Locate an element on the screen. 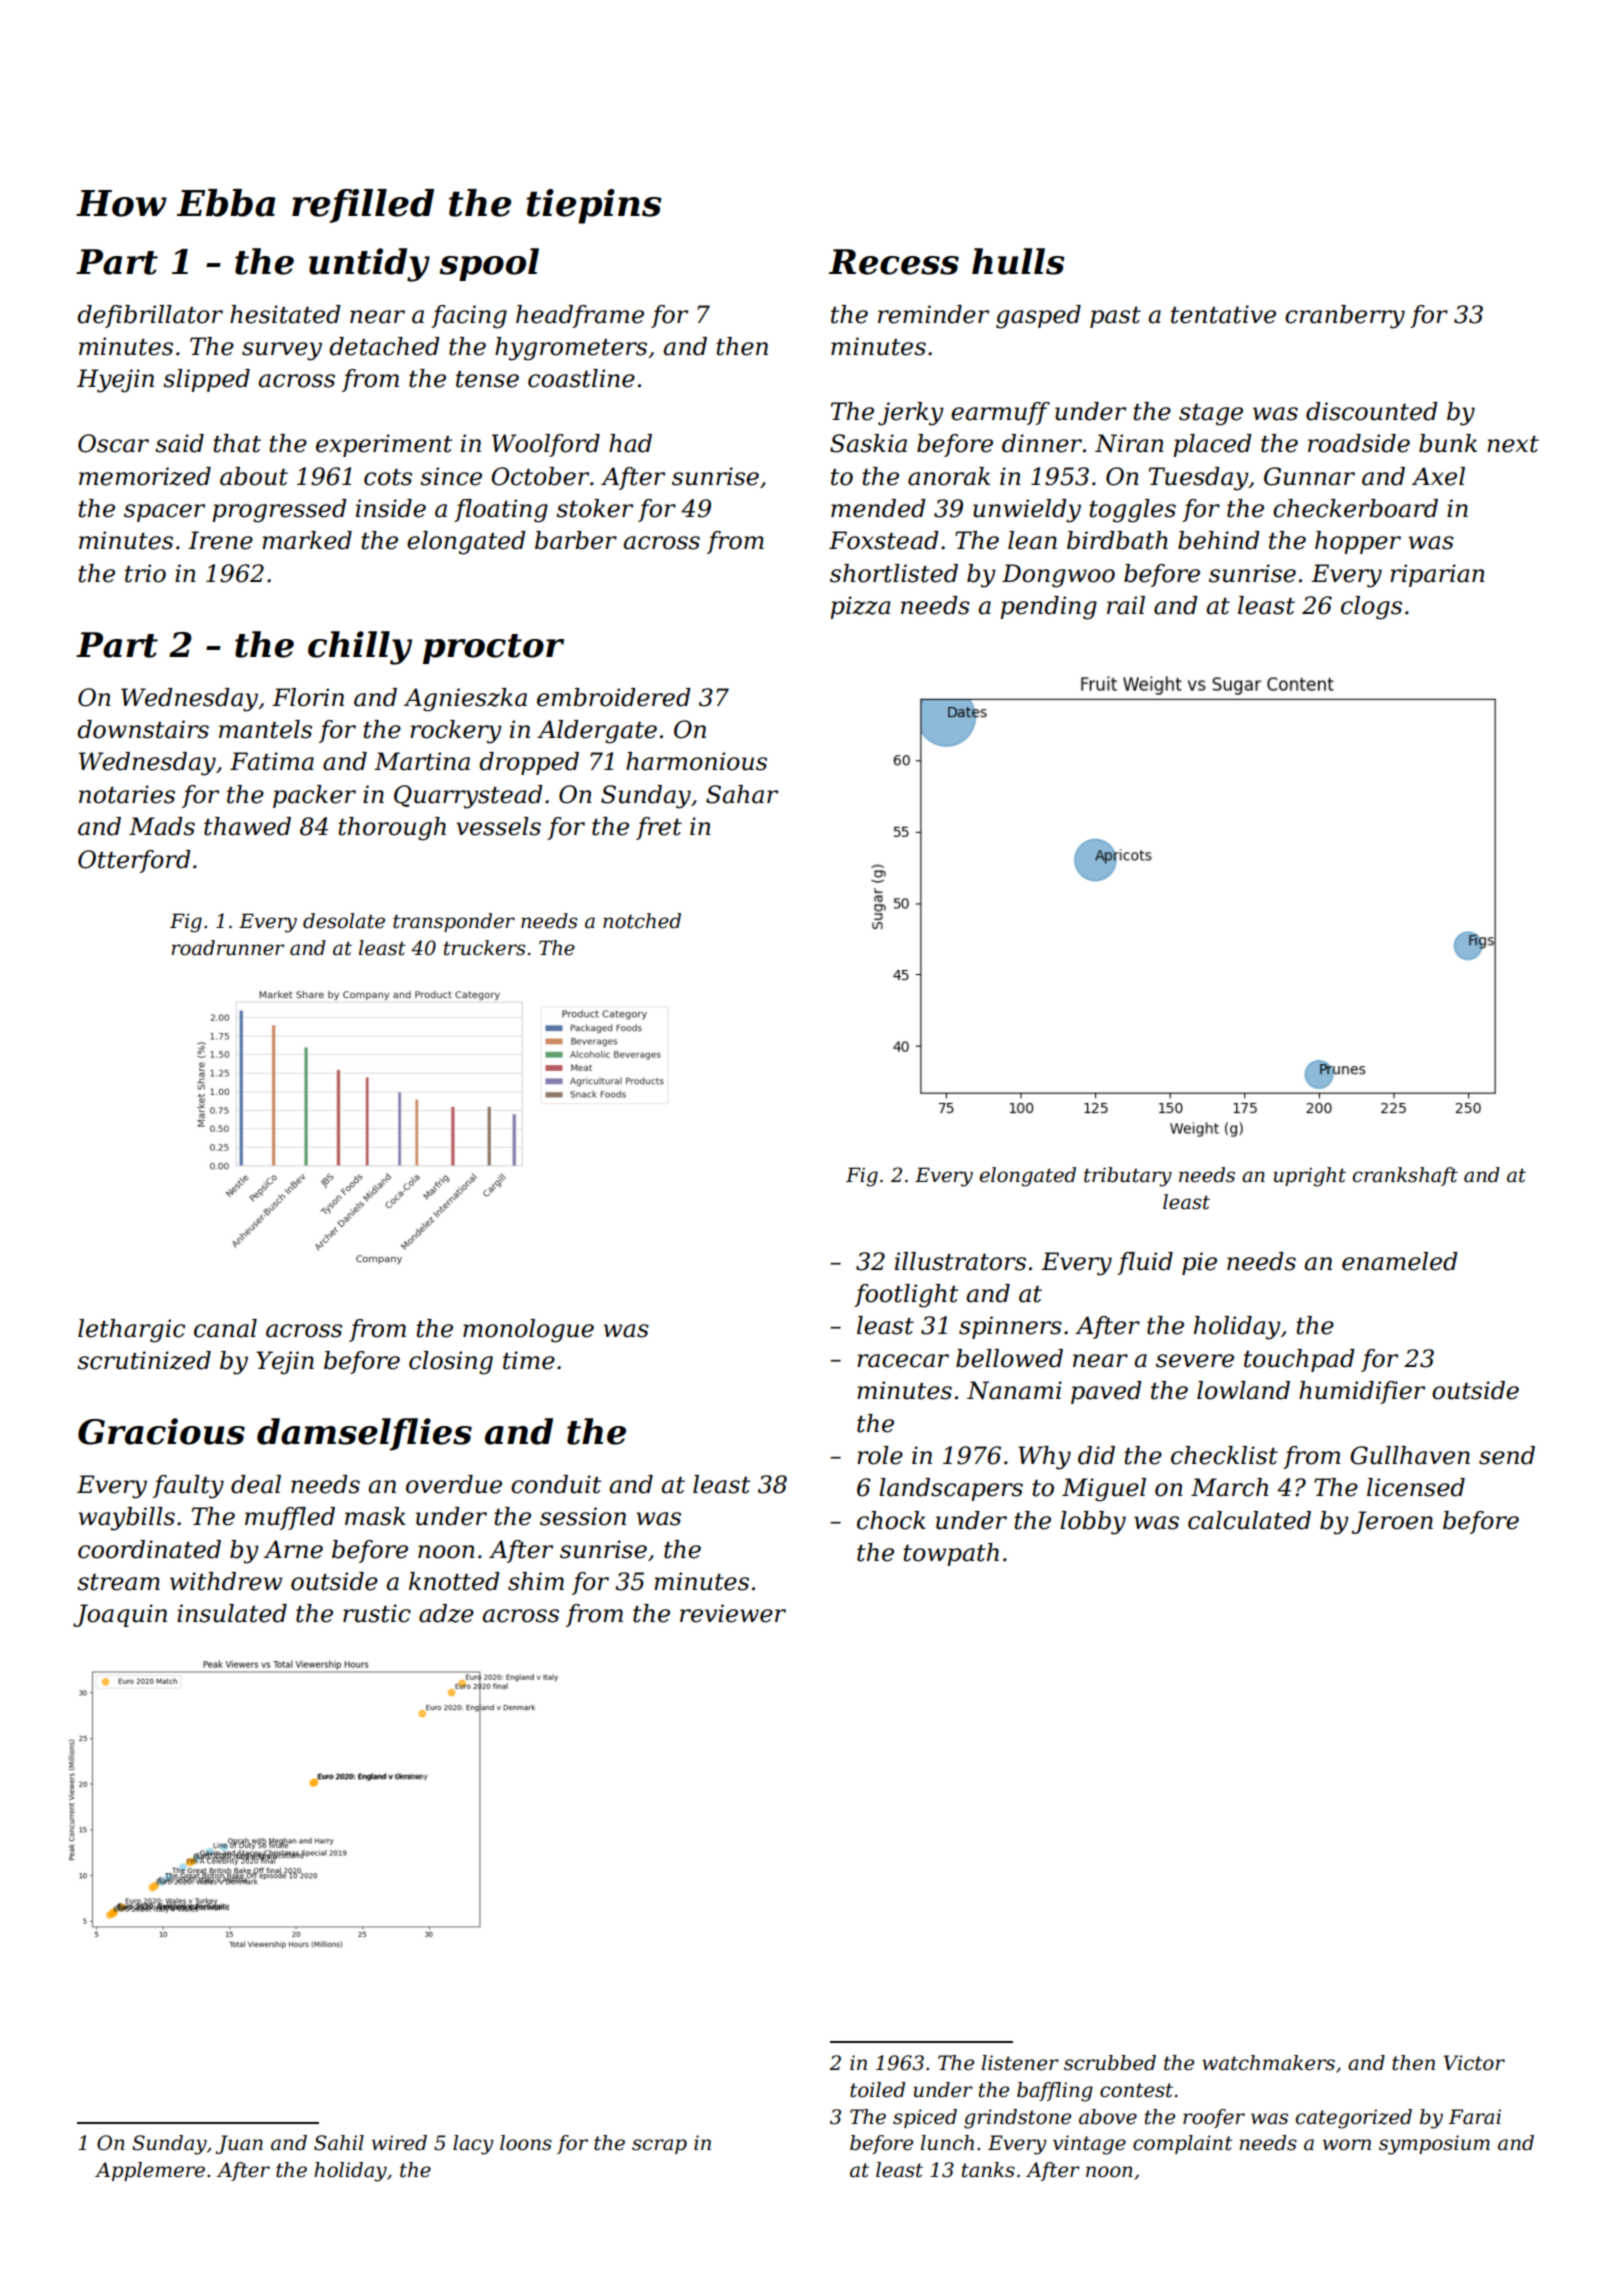  Sahar is located at coordinates (742, 794).
